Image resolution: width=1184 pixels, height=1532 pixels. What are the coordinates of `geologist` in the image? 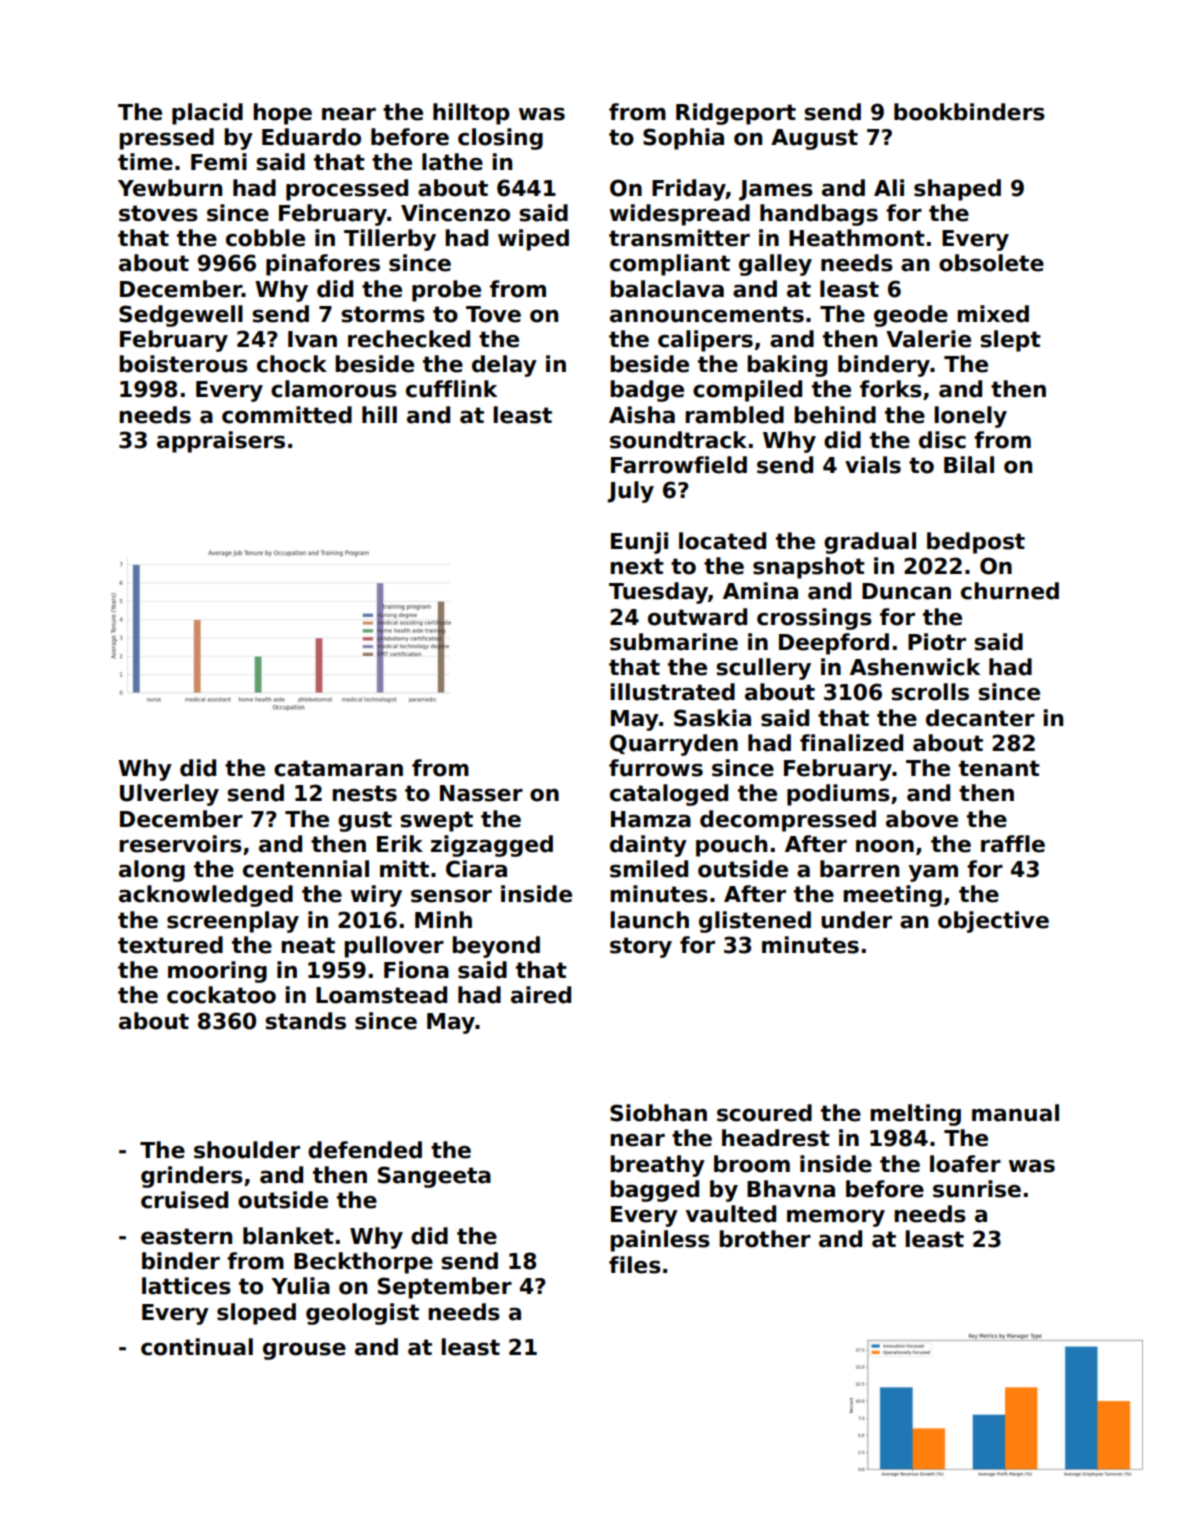 It's located at (362, 1314).
